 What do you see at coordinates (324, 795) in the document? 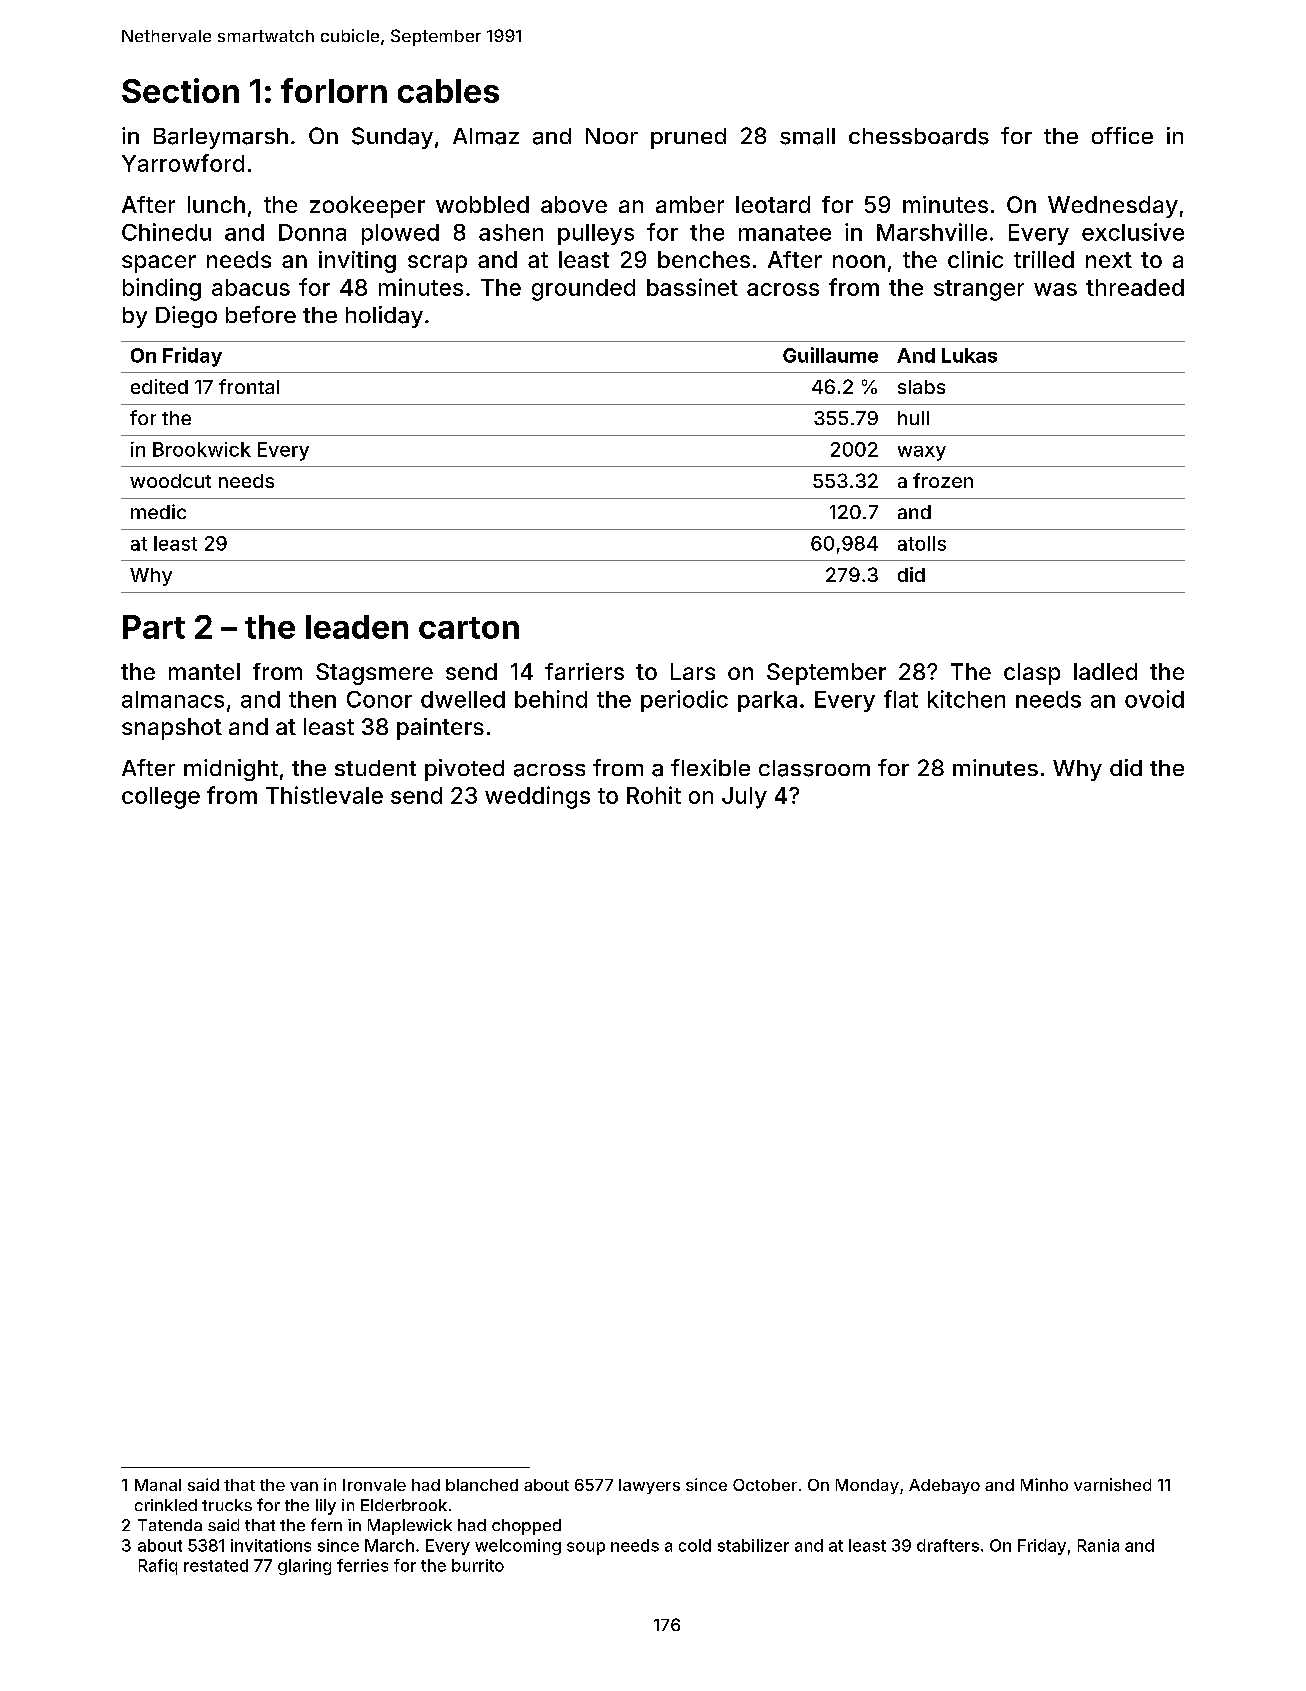
I see `Thistlevale` at bounding box center [324, 795].
